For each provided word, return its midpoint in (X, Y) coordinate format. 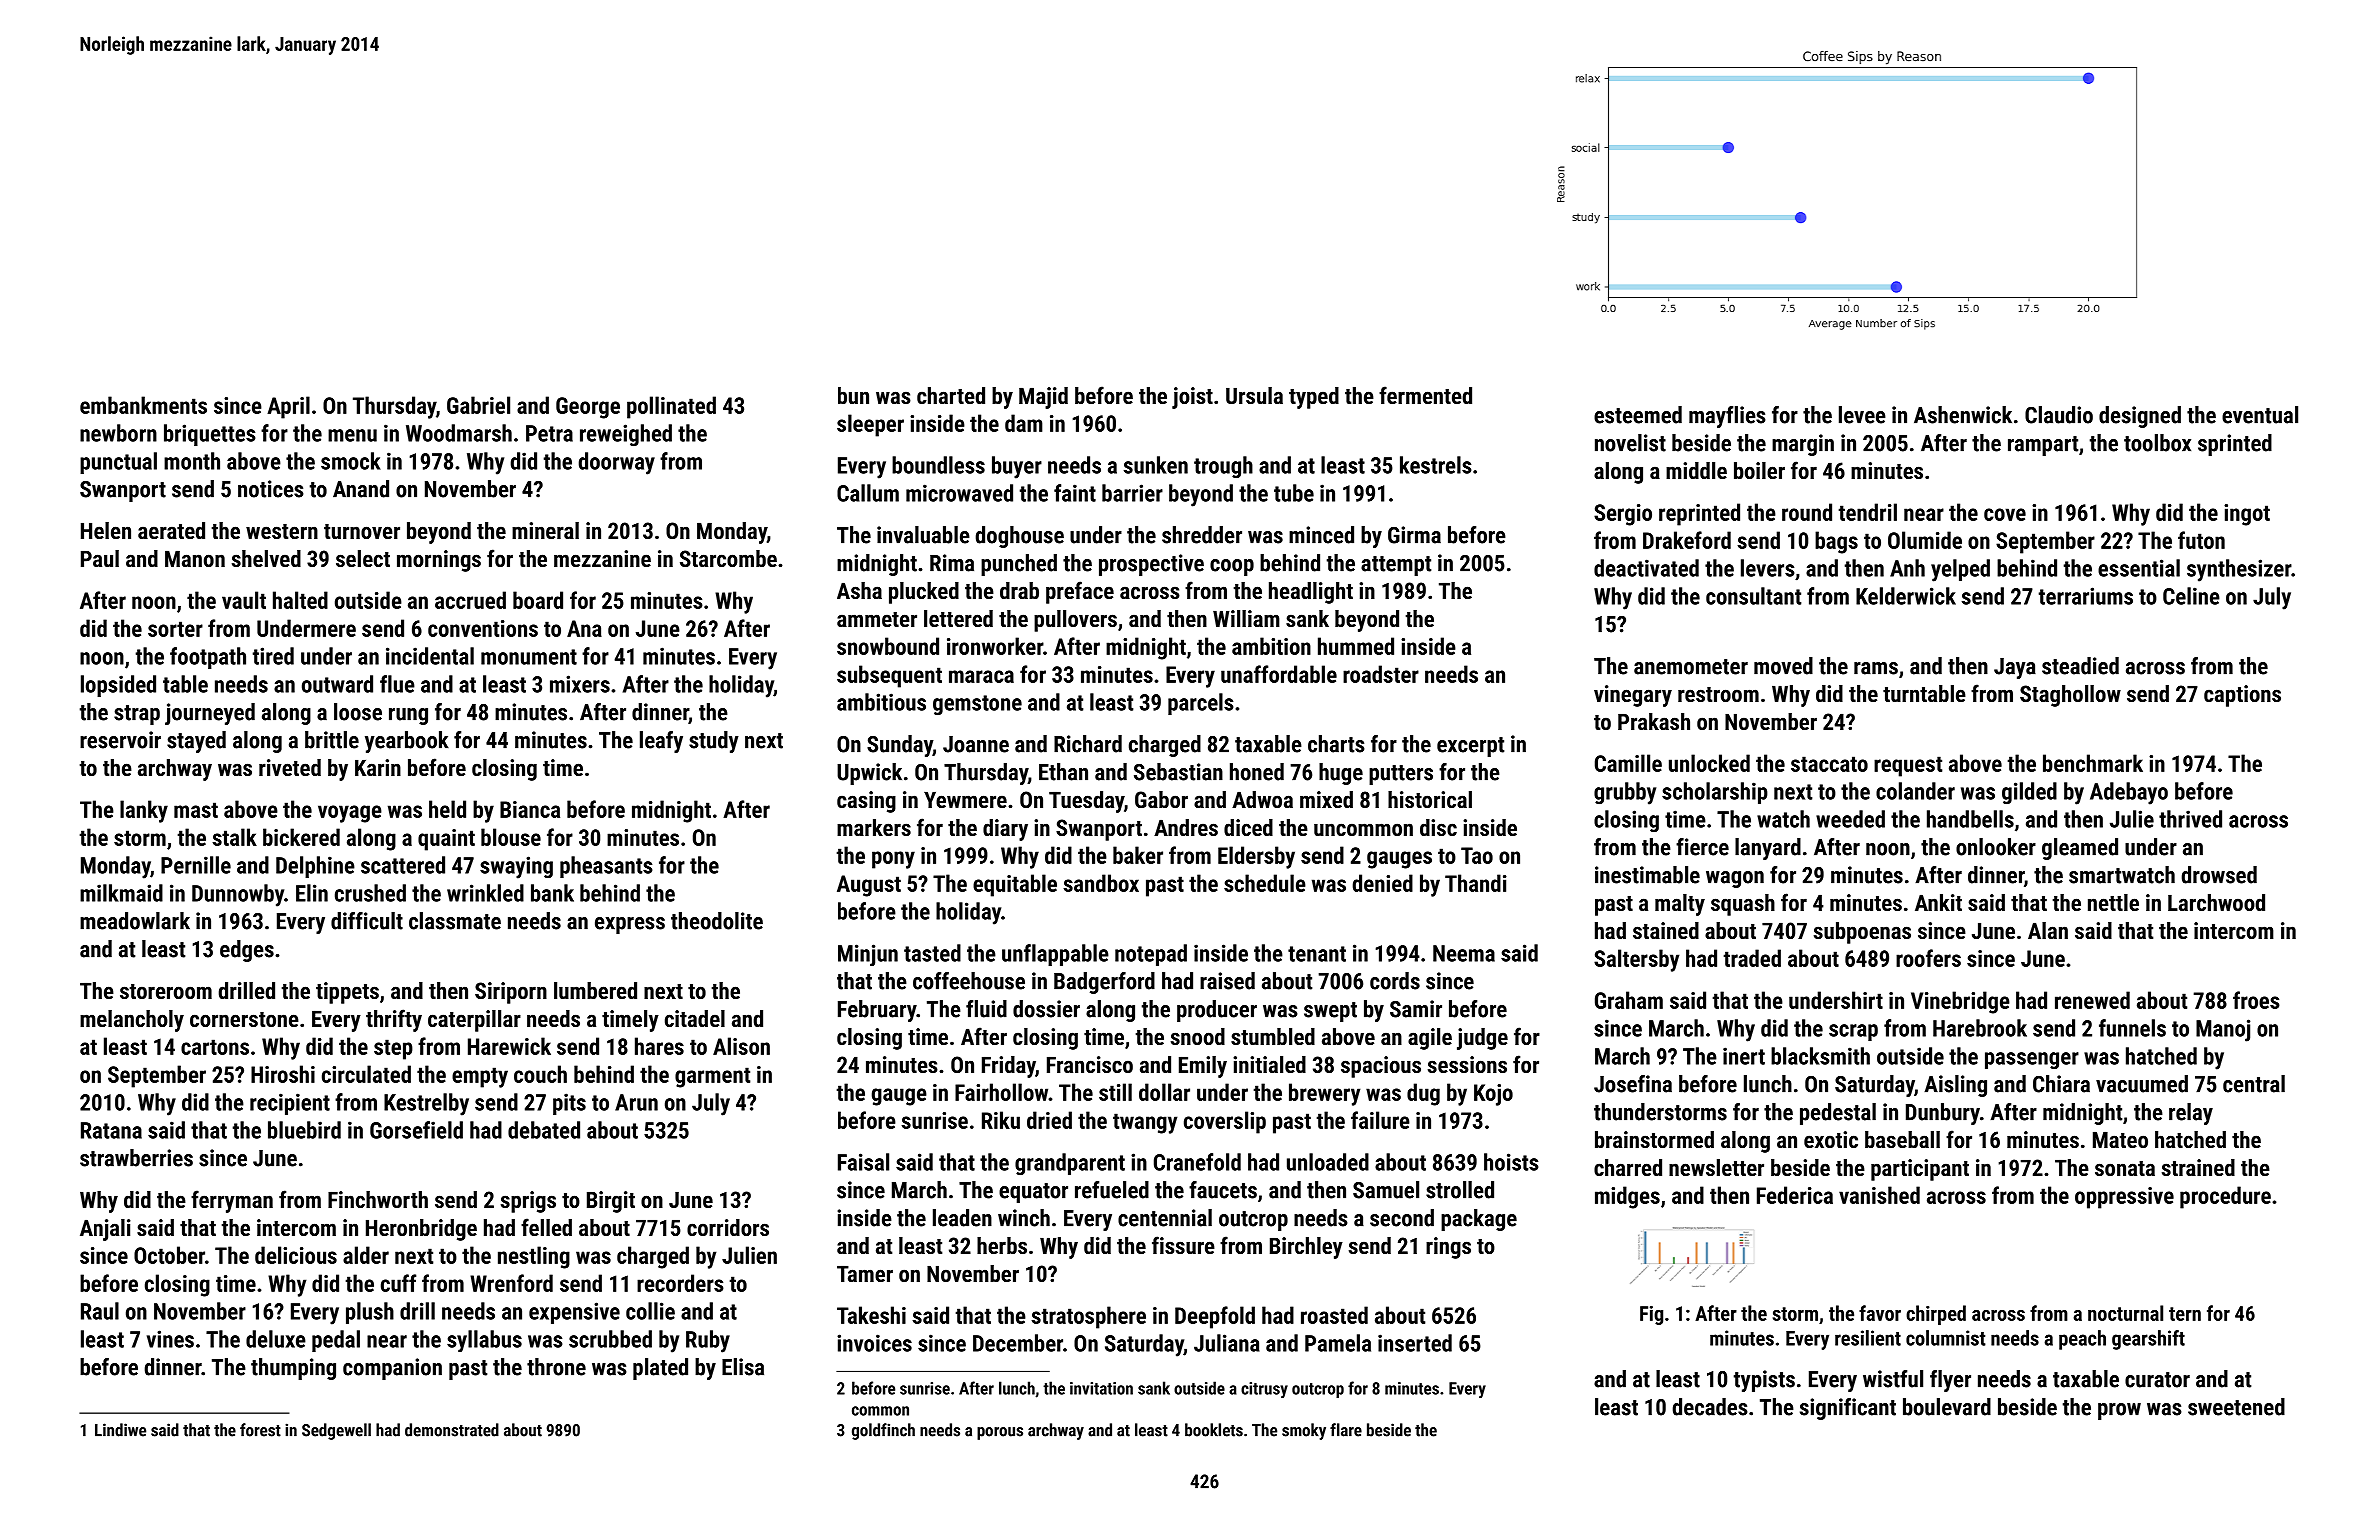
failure (1380, 1120)
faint (1075, 493)
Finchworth (378, 1199)
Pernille (196, 865)
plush (370, 1313)
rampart (2043, 446)
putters (1401, 775)
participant (1920, 1170)
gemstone (977, 705)
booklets (1214, 1430)
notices (271, 489)
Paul (100, 558)
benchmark (2093, 763)
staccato (1829, 764)
